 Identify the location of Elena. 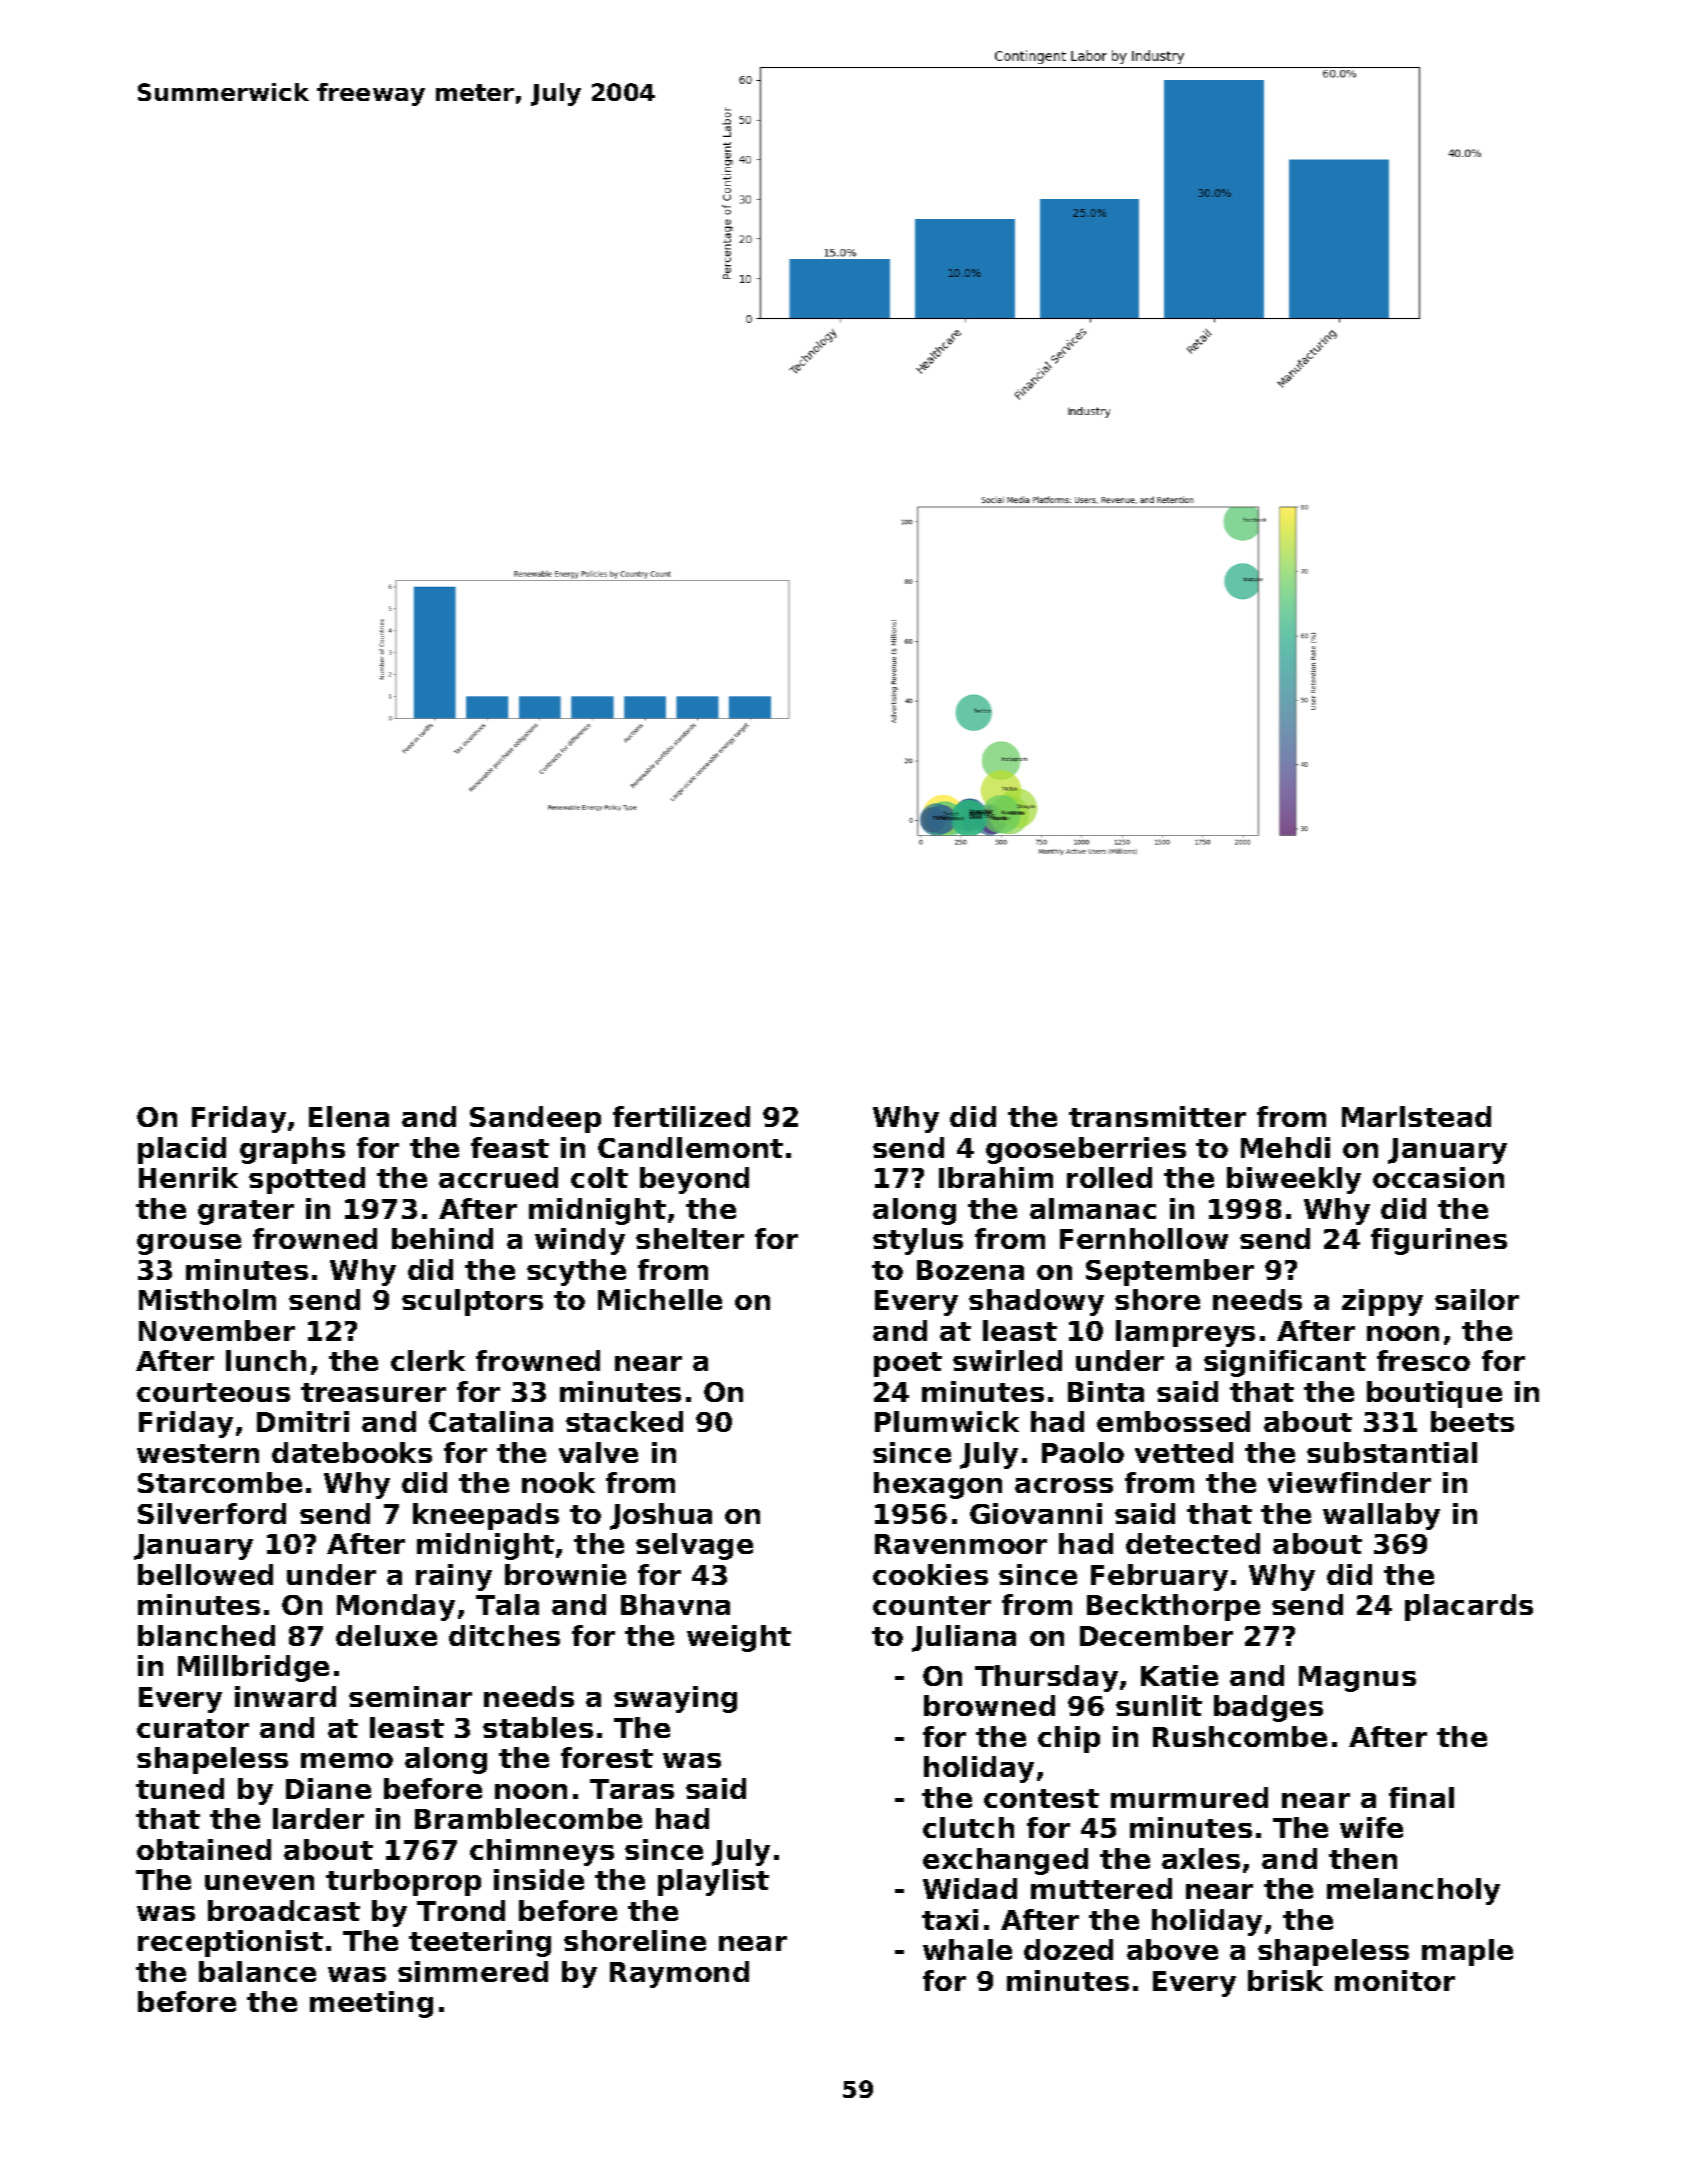
(349, 1116).
